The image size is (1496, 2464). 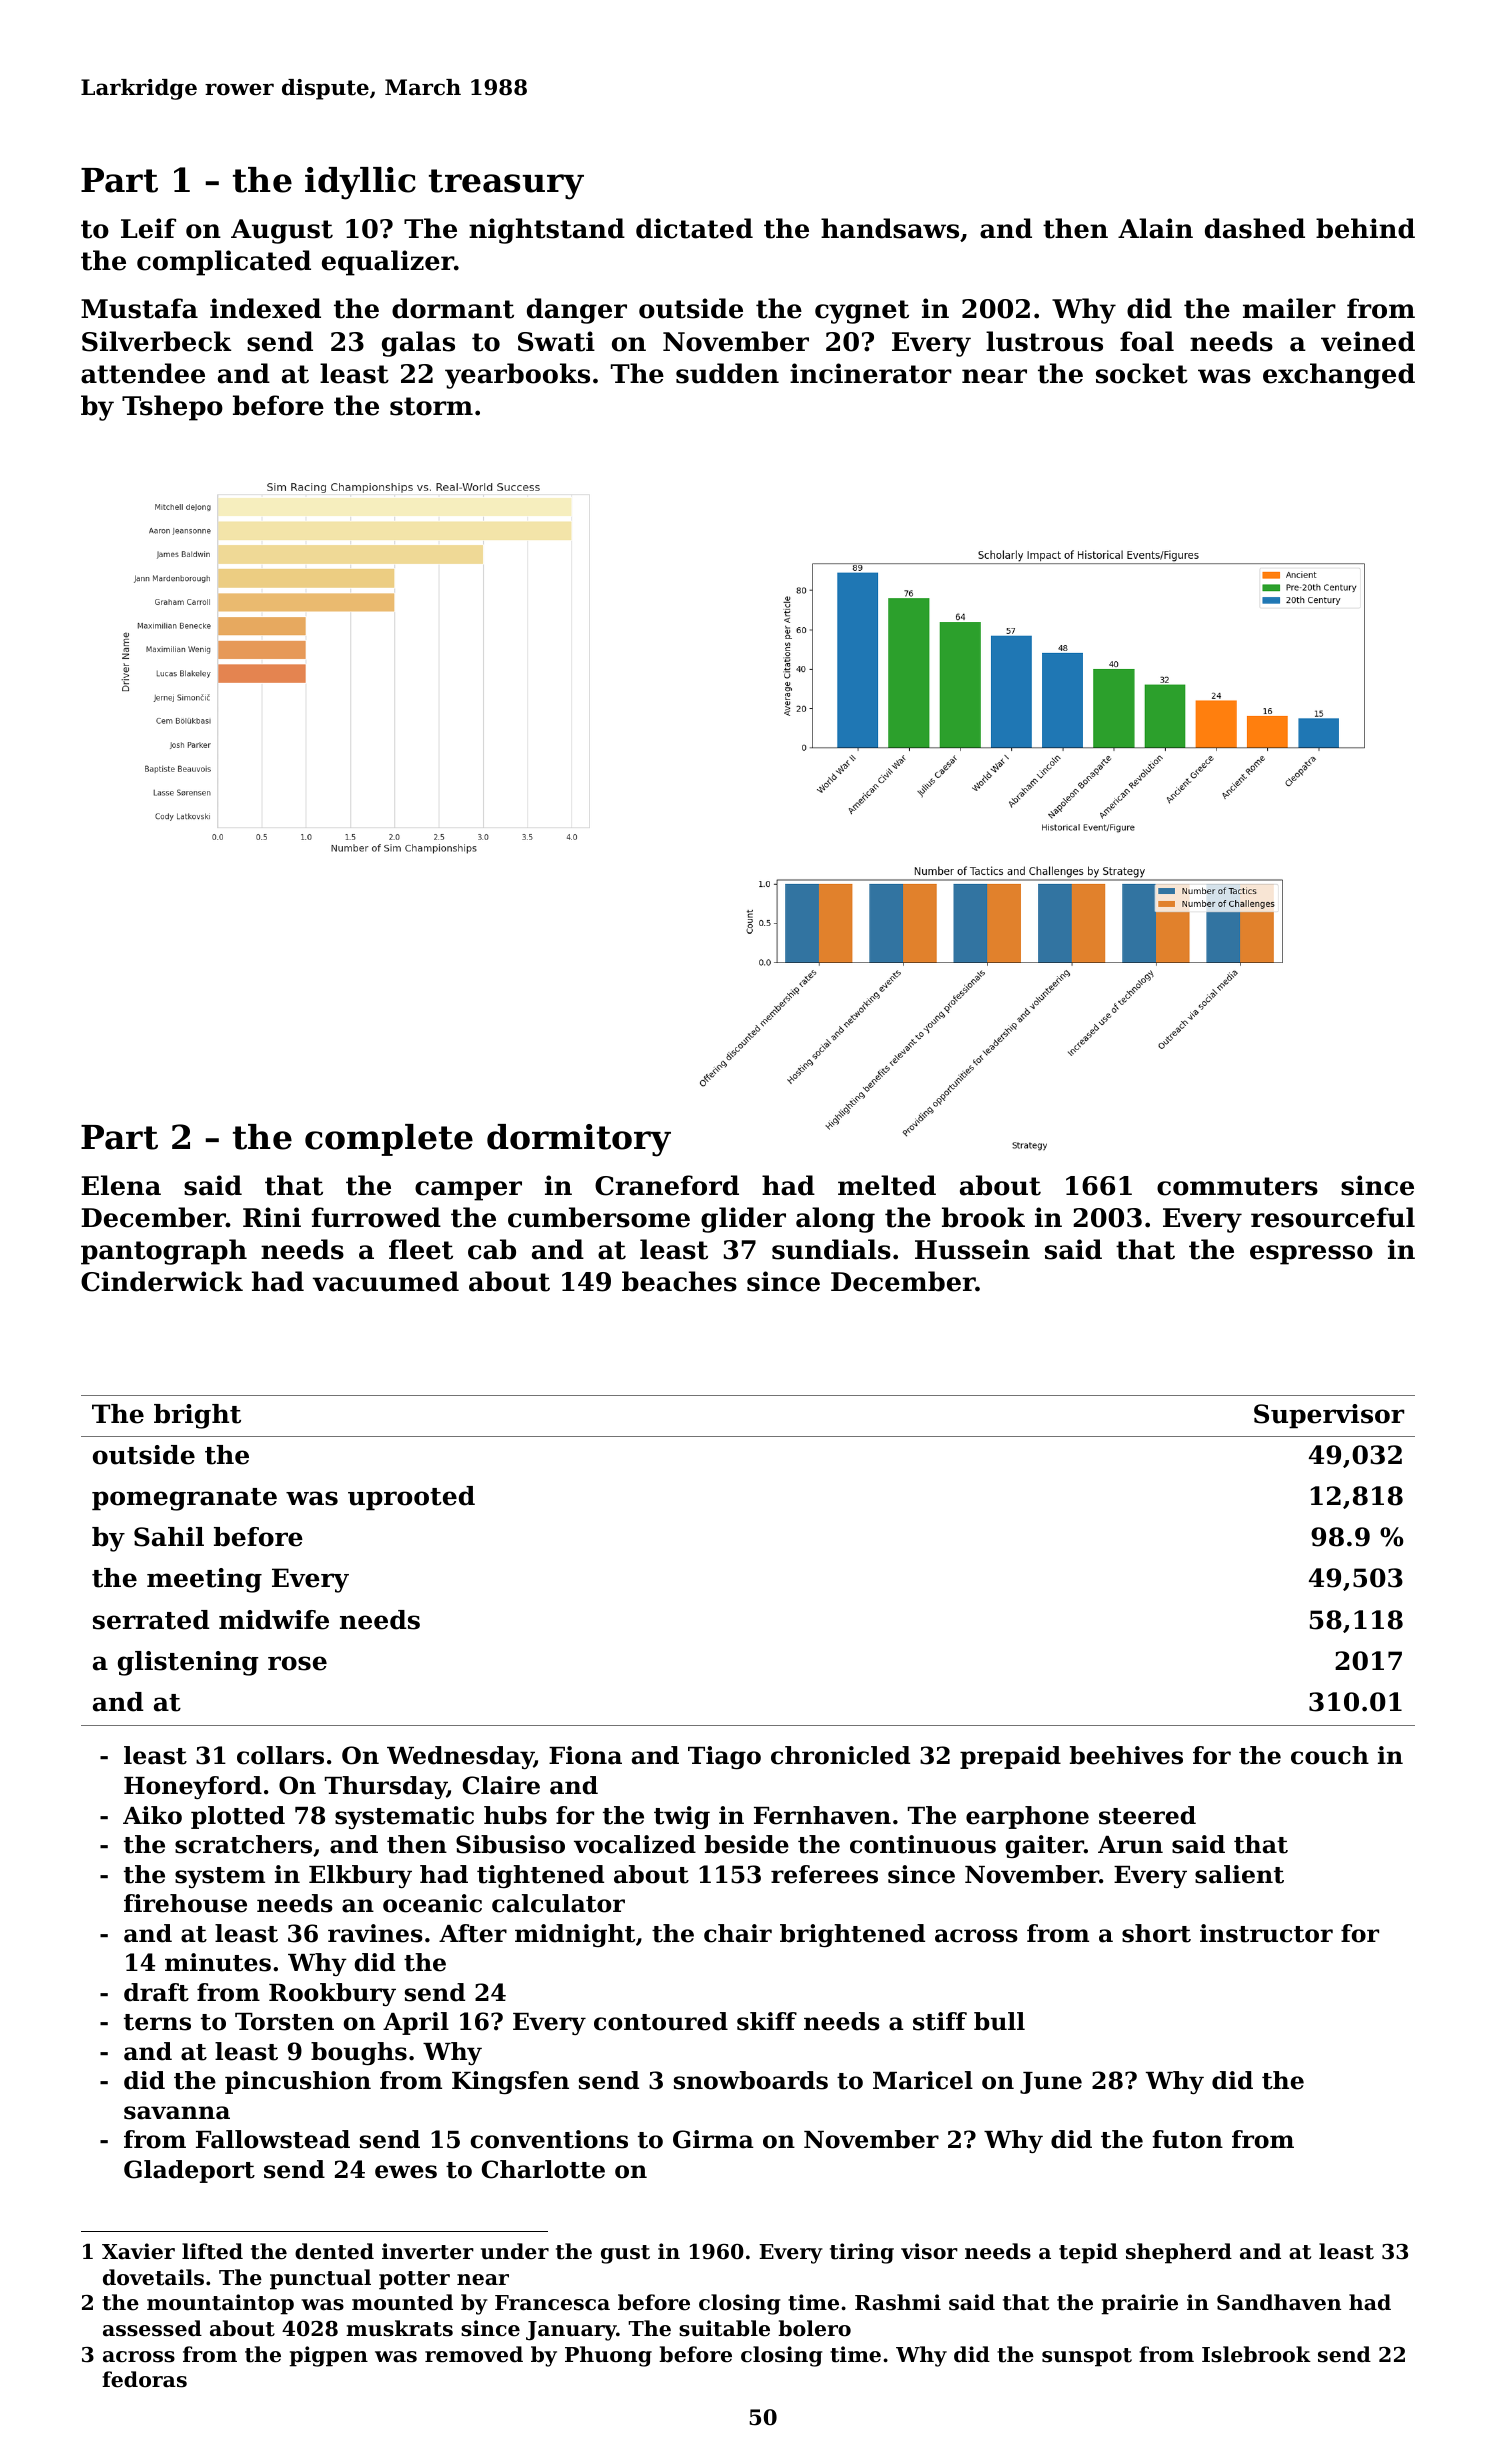 I want to click on handsaws, so click(x=890, y=228).
